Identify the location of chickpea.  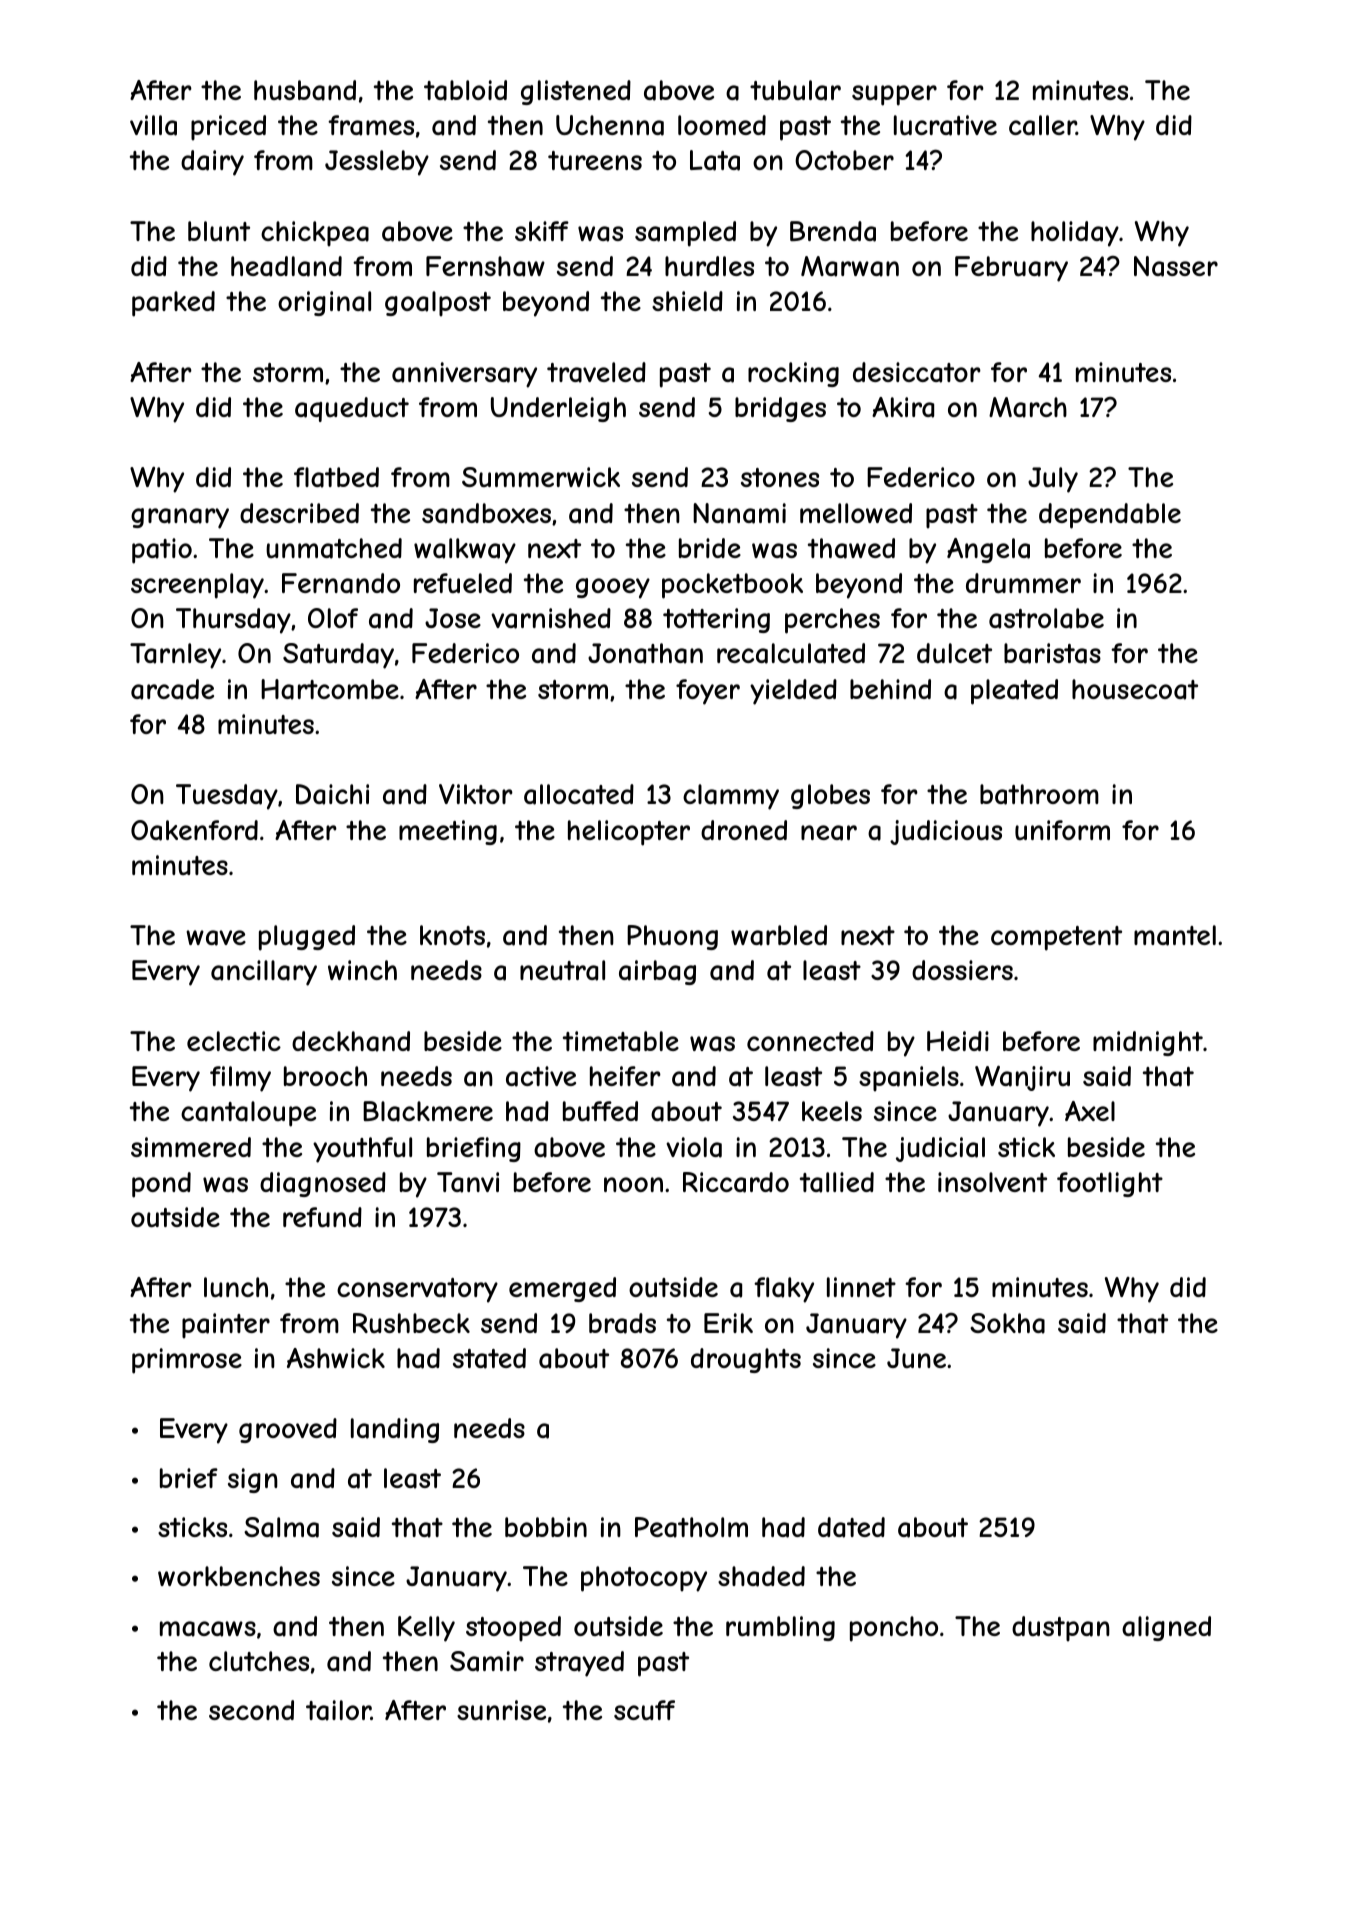
(315, 234).
